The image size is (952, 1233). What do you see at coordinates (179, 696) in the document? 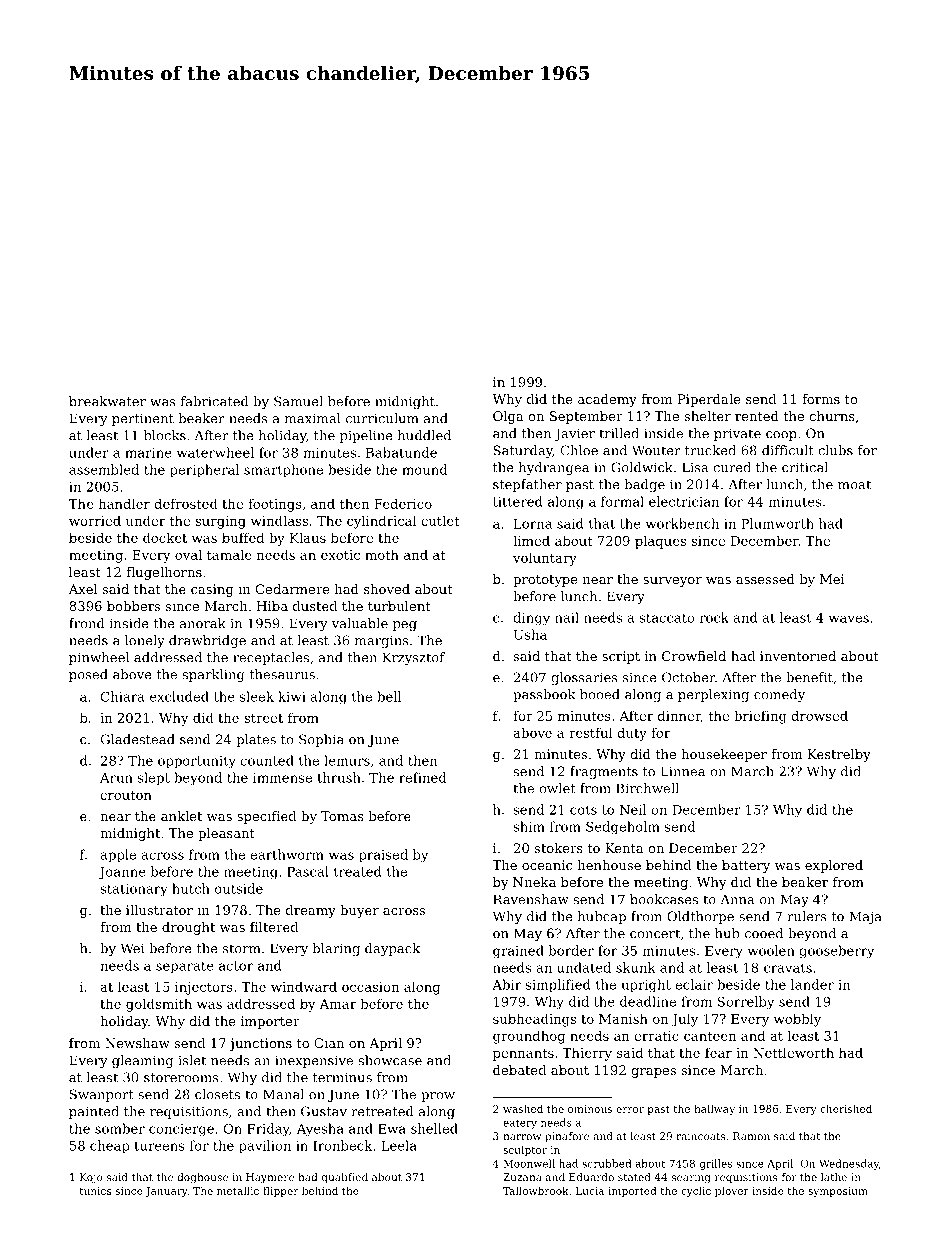
I see `excluded` at bounding box center [179, 696].
